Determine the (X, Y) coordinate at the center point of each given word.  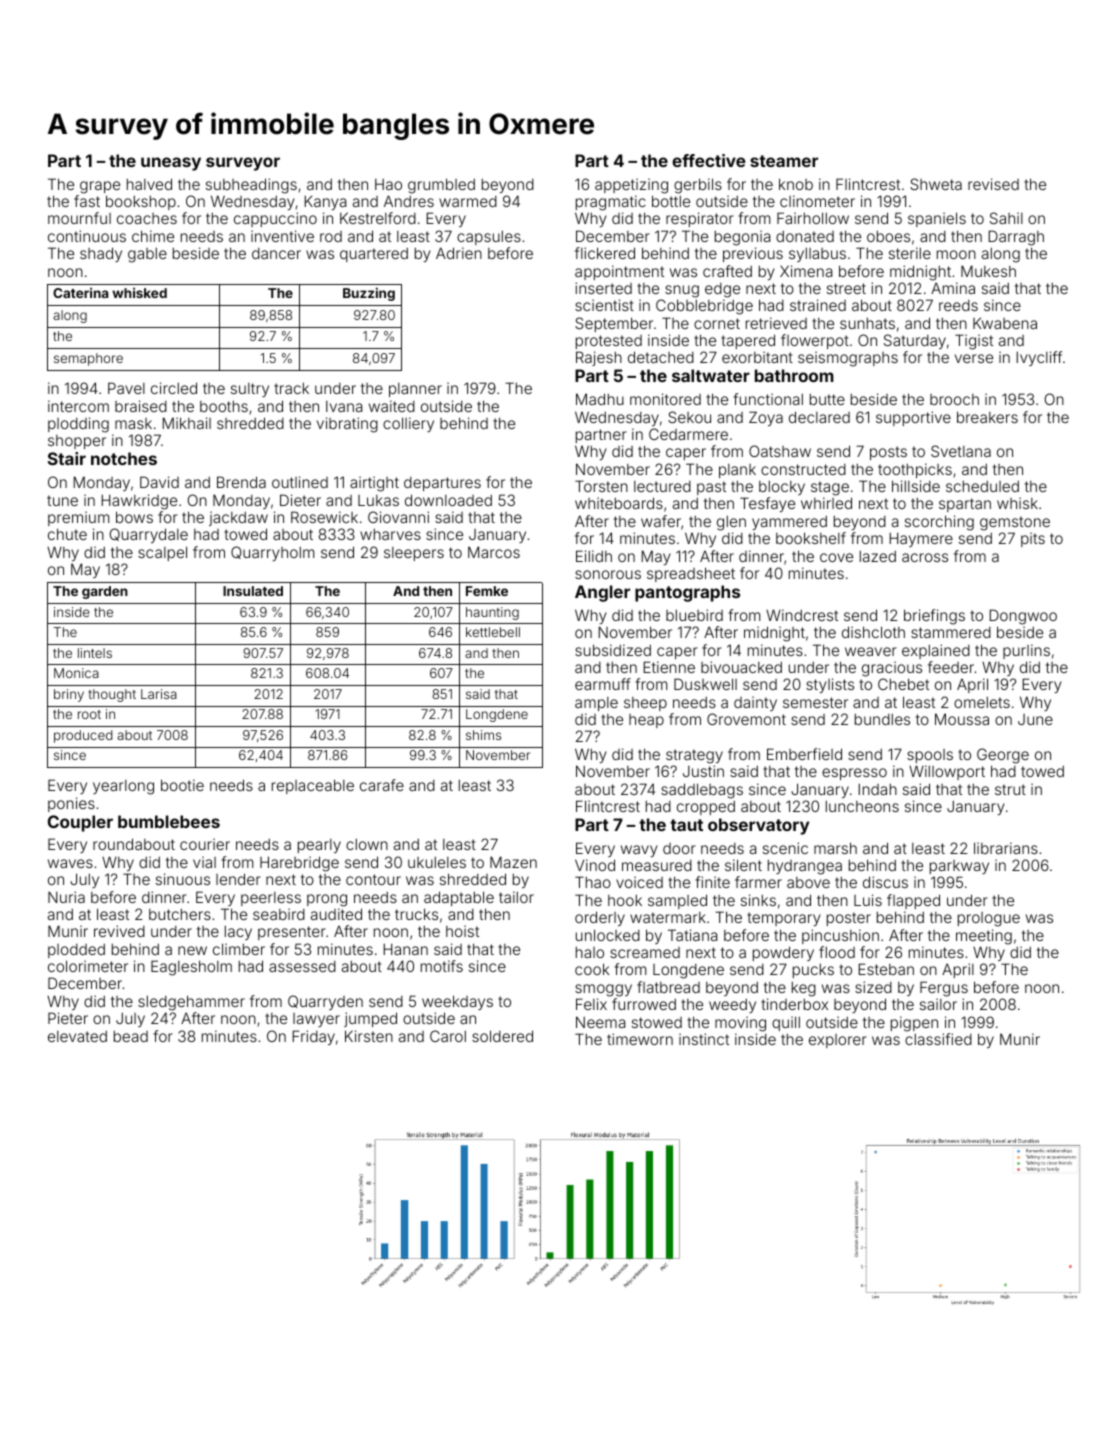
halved (149, 184)
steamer (784, 161)
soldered (502, 1036)
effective (709, 160)
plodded (76, 951)
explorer (838, 1041)
